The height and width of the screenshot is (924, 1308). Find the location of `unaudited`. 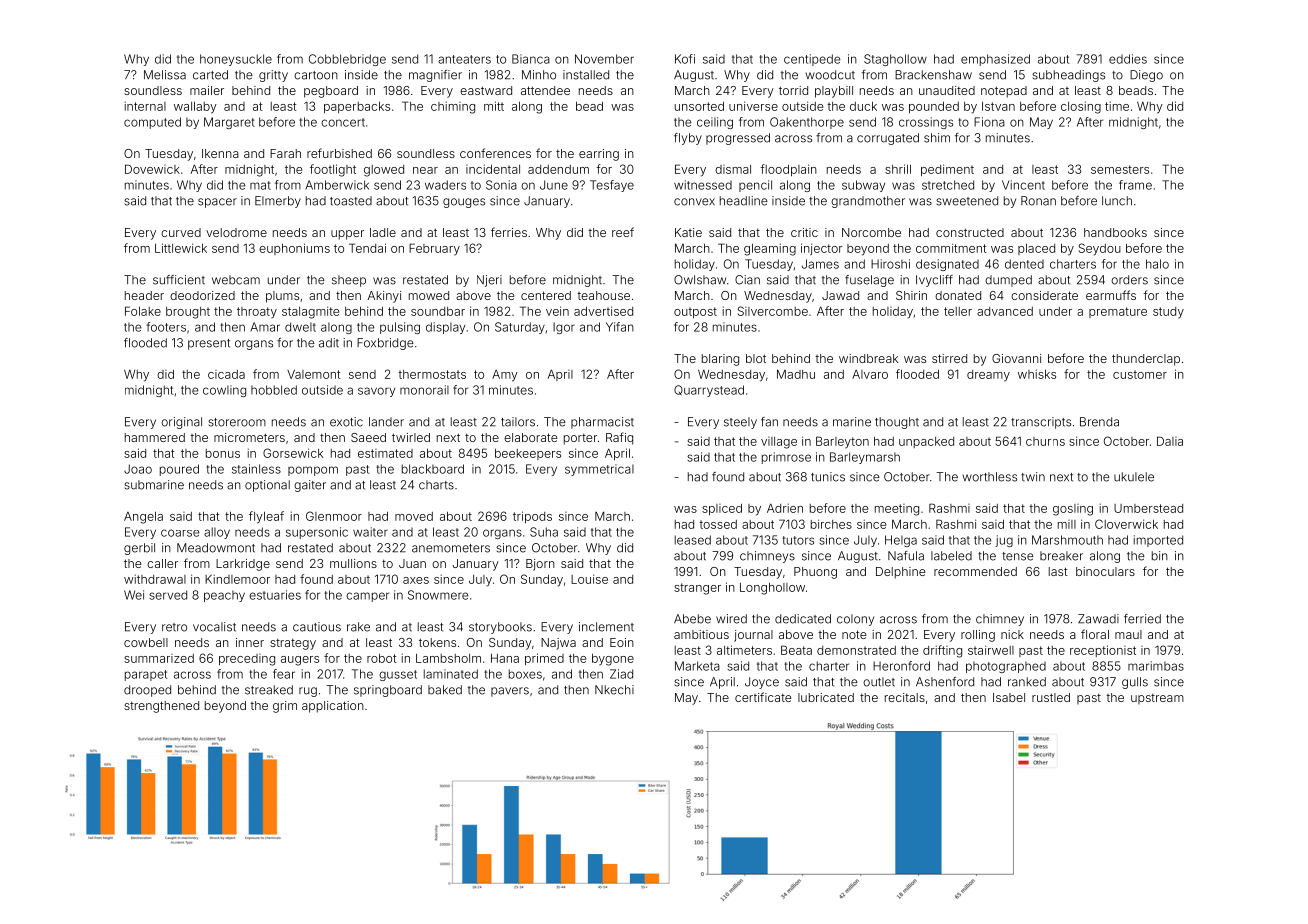

unaudited is located at coordinates (947, 90).
